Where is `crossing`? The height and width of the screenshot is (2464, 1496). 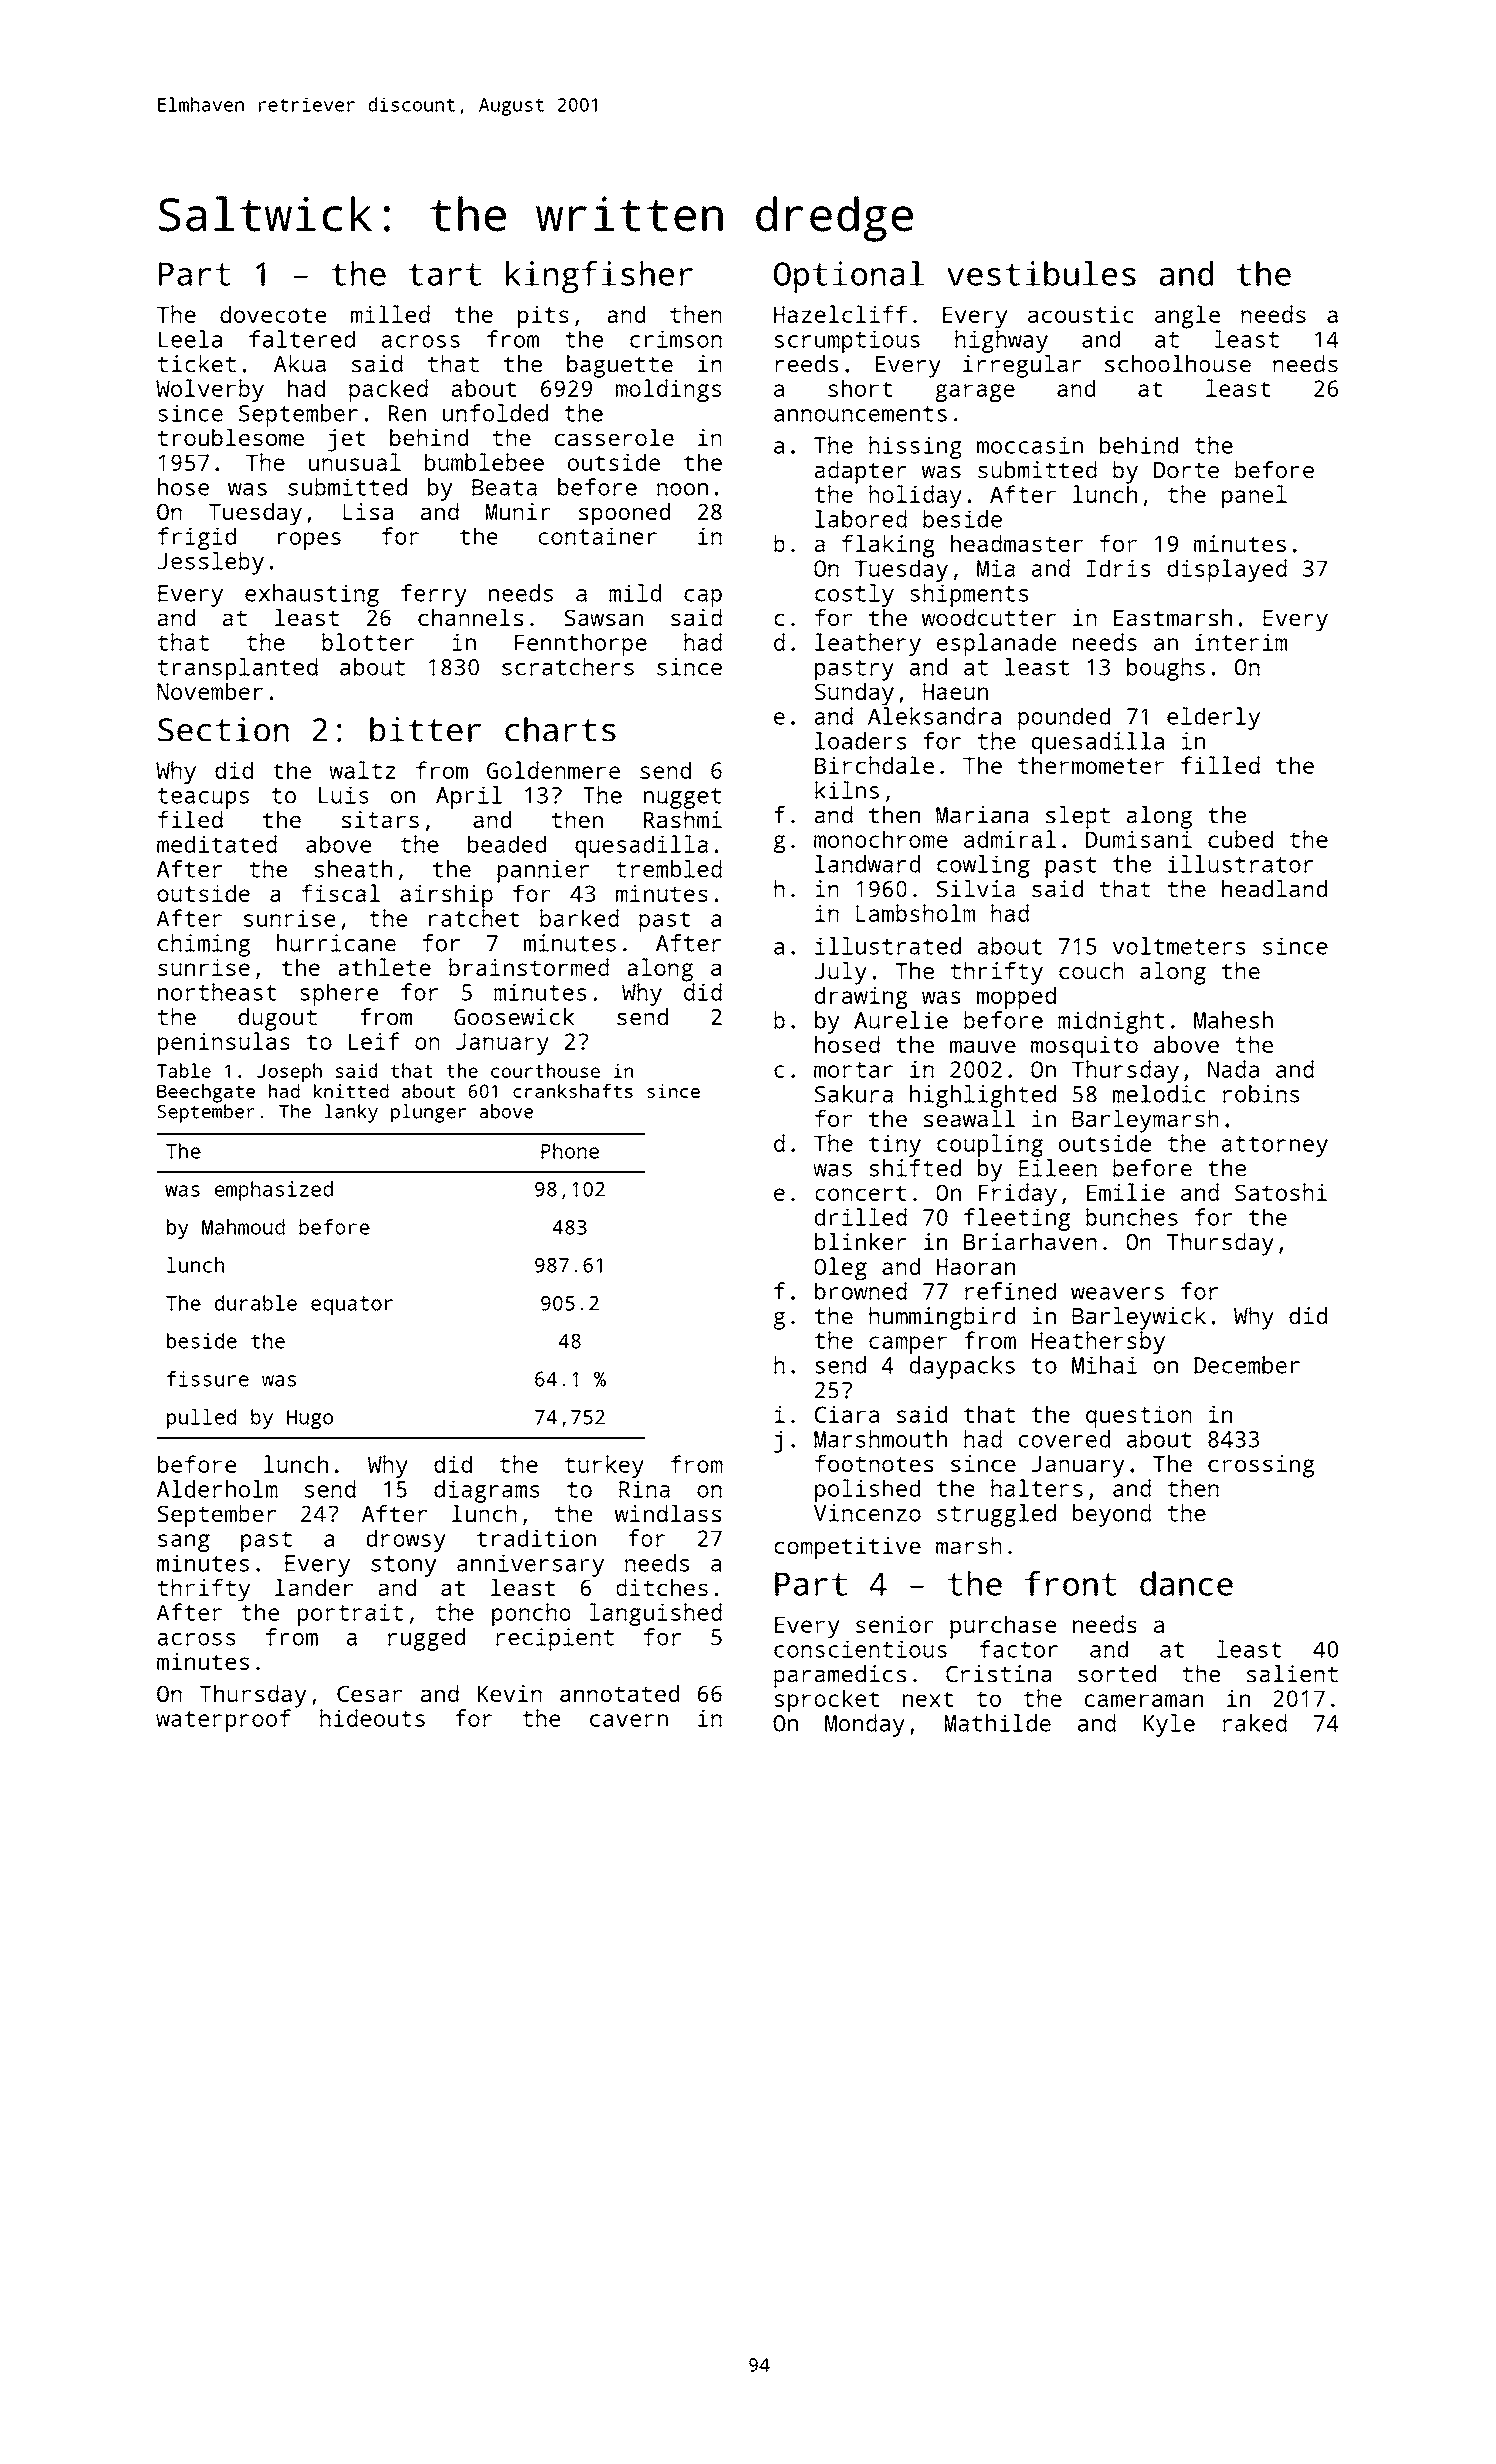
crossing is located at coordinates (1261, 1466).
